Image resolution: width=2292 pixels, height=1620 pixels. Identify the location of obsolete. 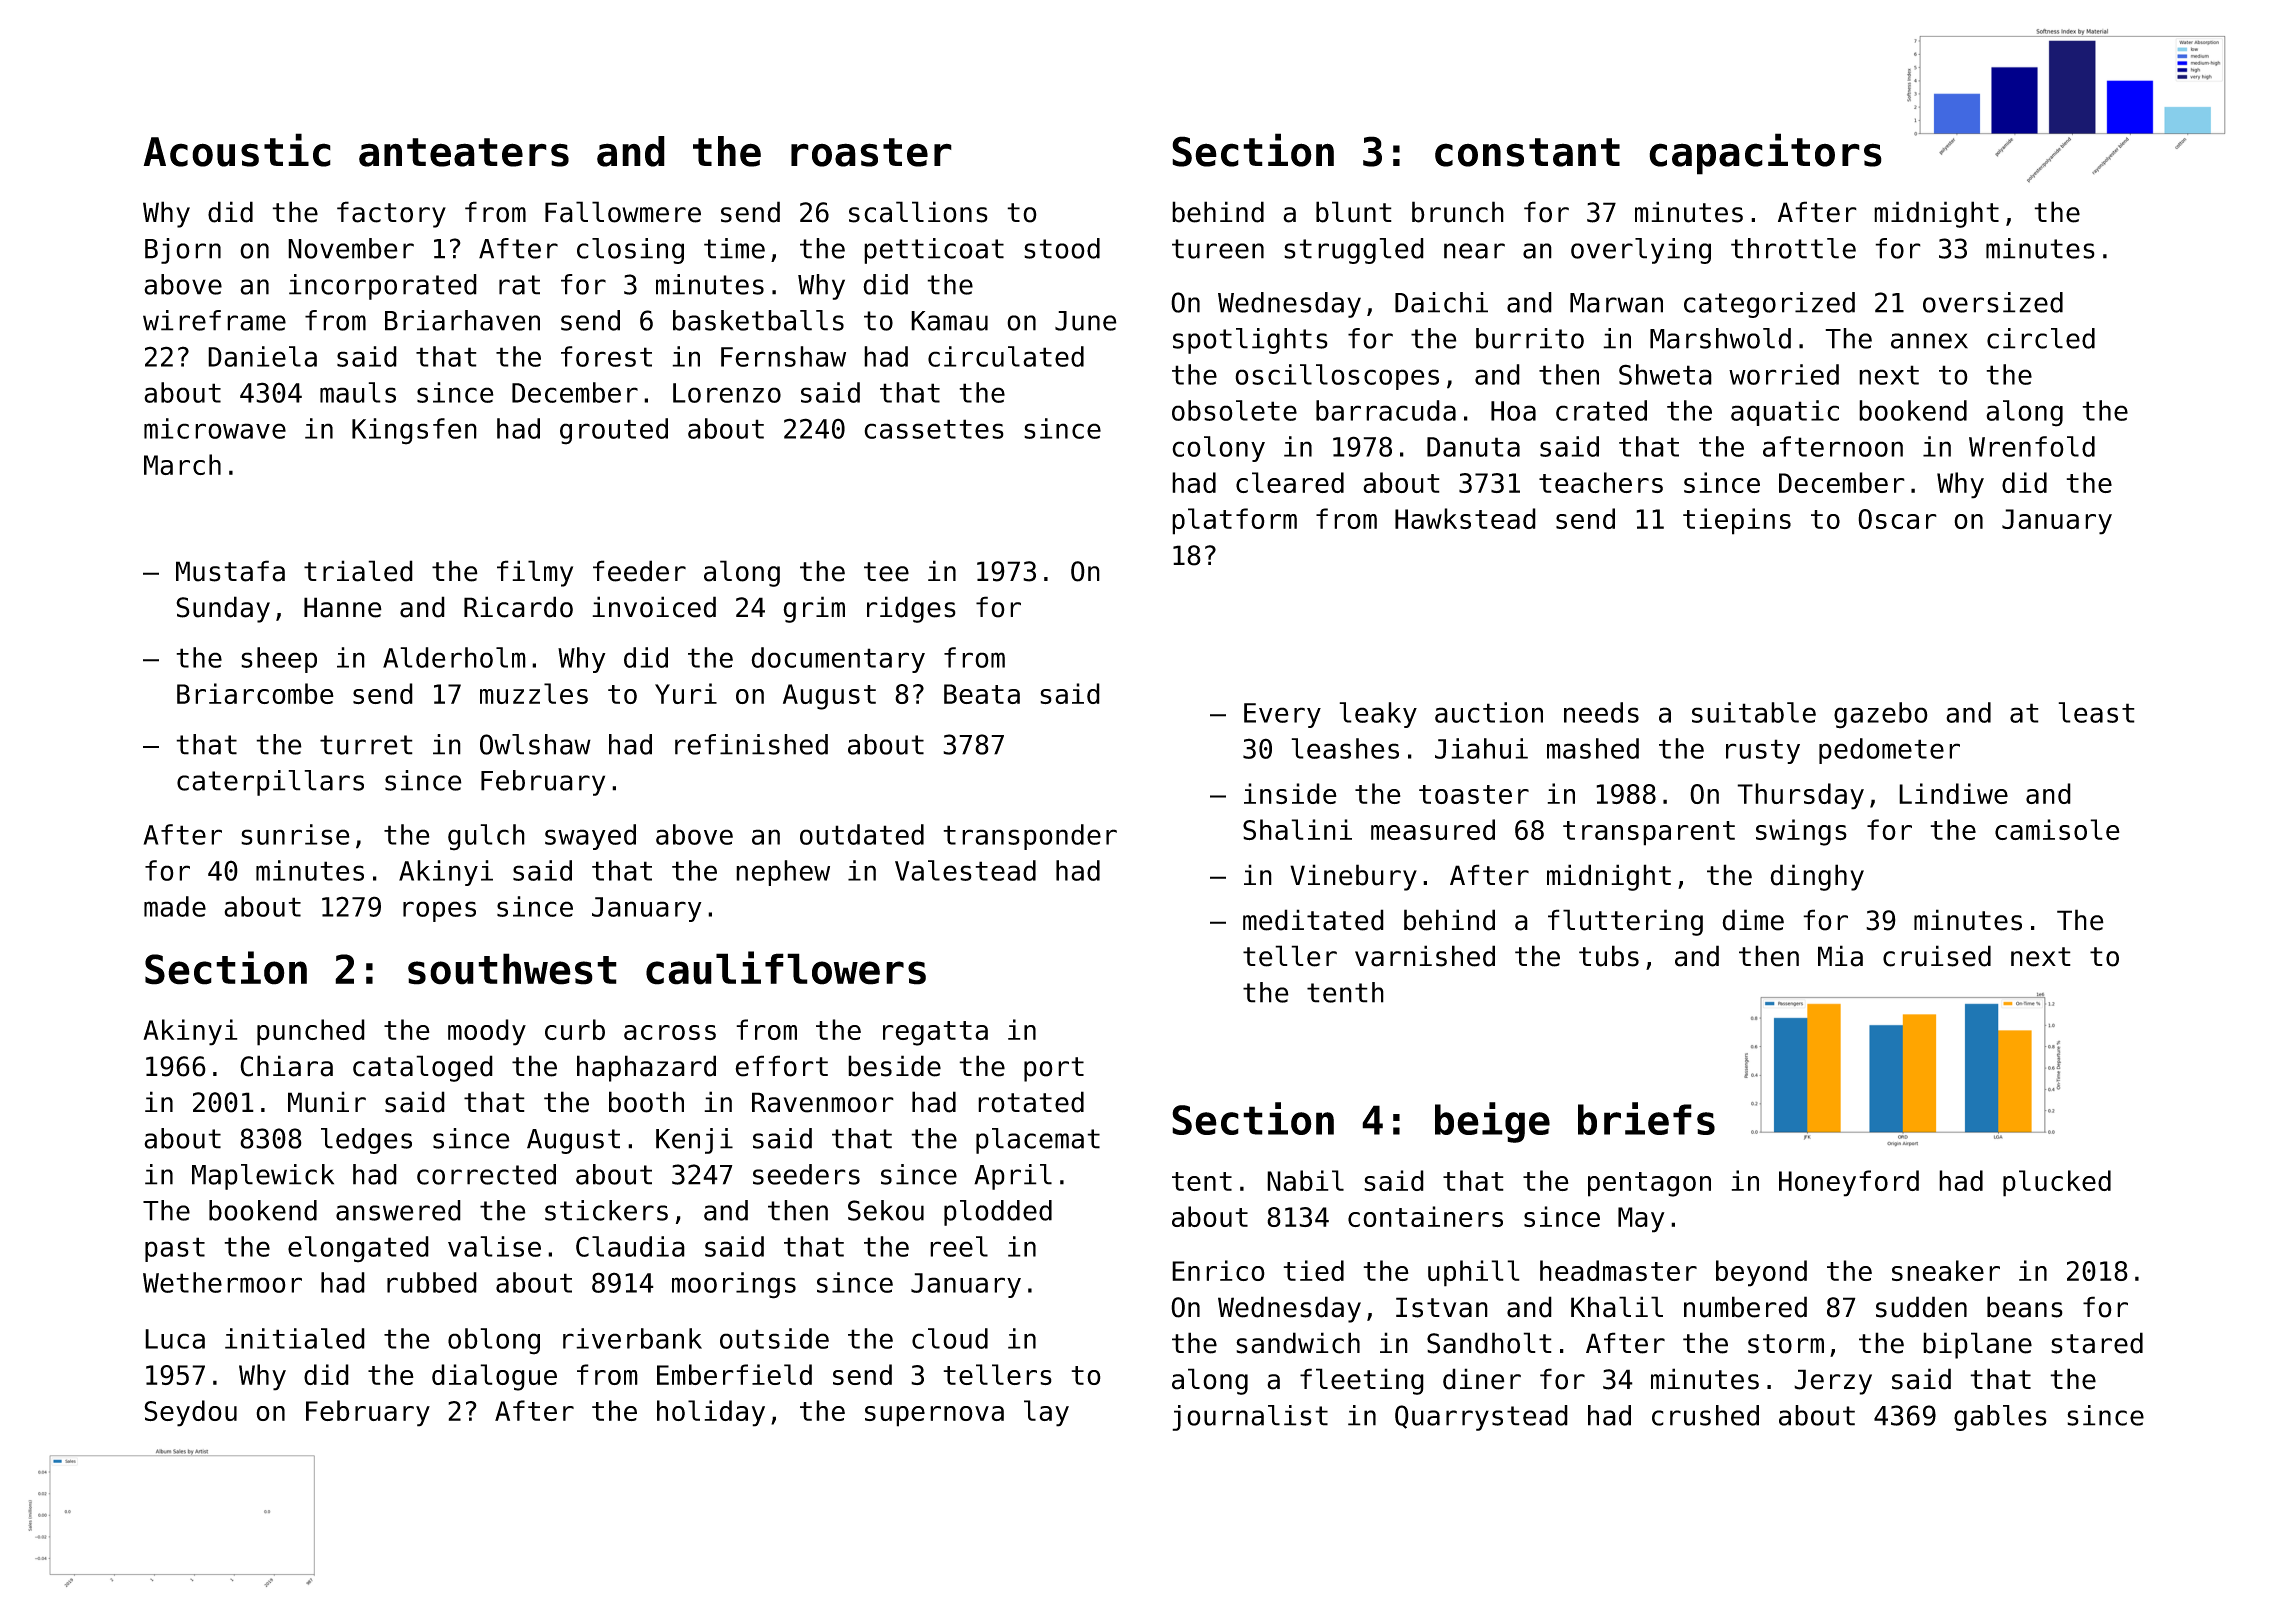
(1234, 410).
